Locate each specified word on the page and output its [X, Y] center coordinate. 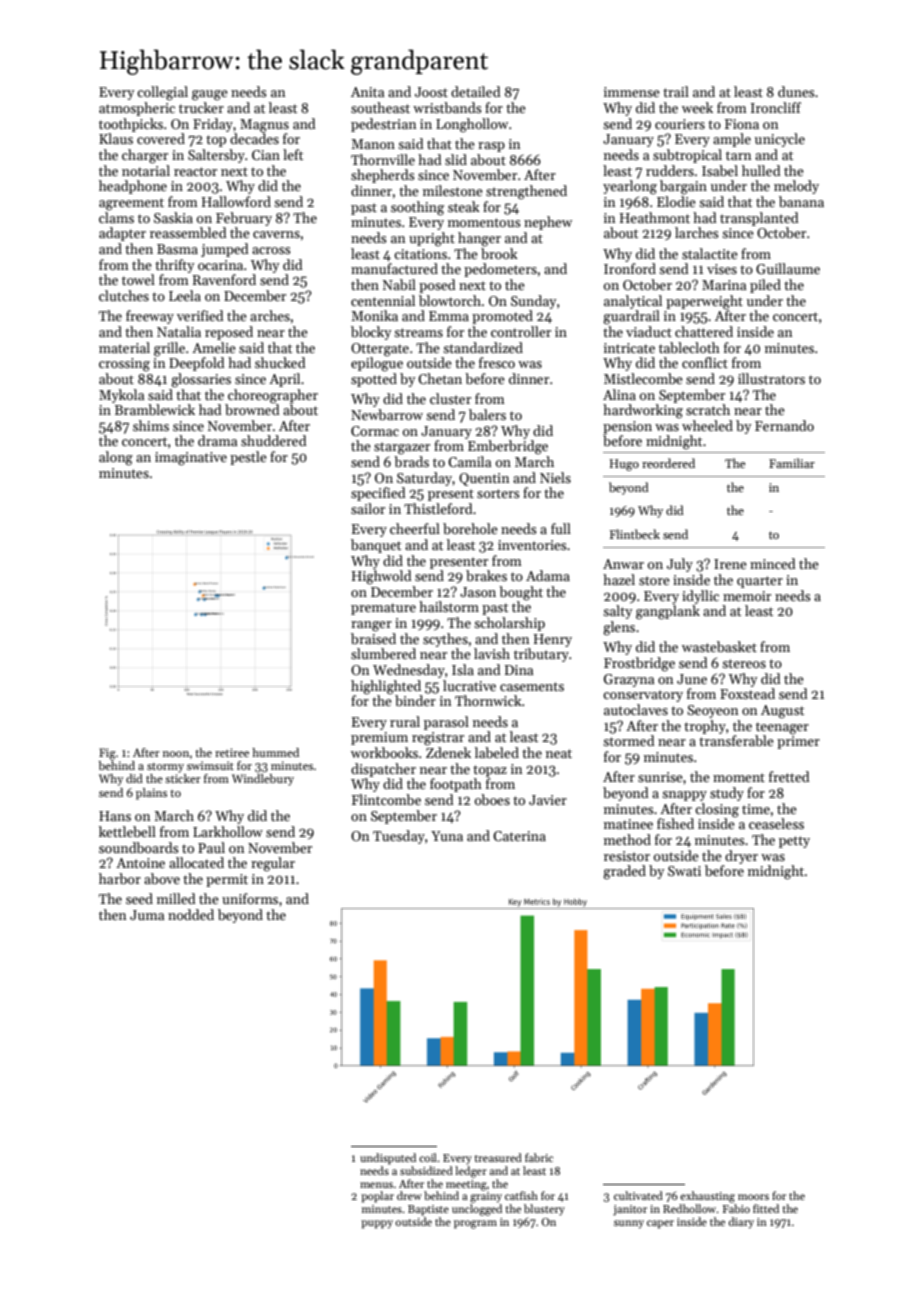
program [475, 1224]
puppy [377, 1224]
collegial [162, 93]
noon [176, 754]
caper [660, 1224]
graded [624, 872]
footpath [456, 785]
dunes [796, 91]
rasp [491, 147]
